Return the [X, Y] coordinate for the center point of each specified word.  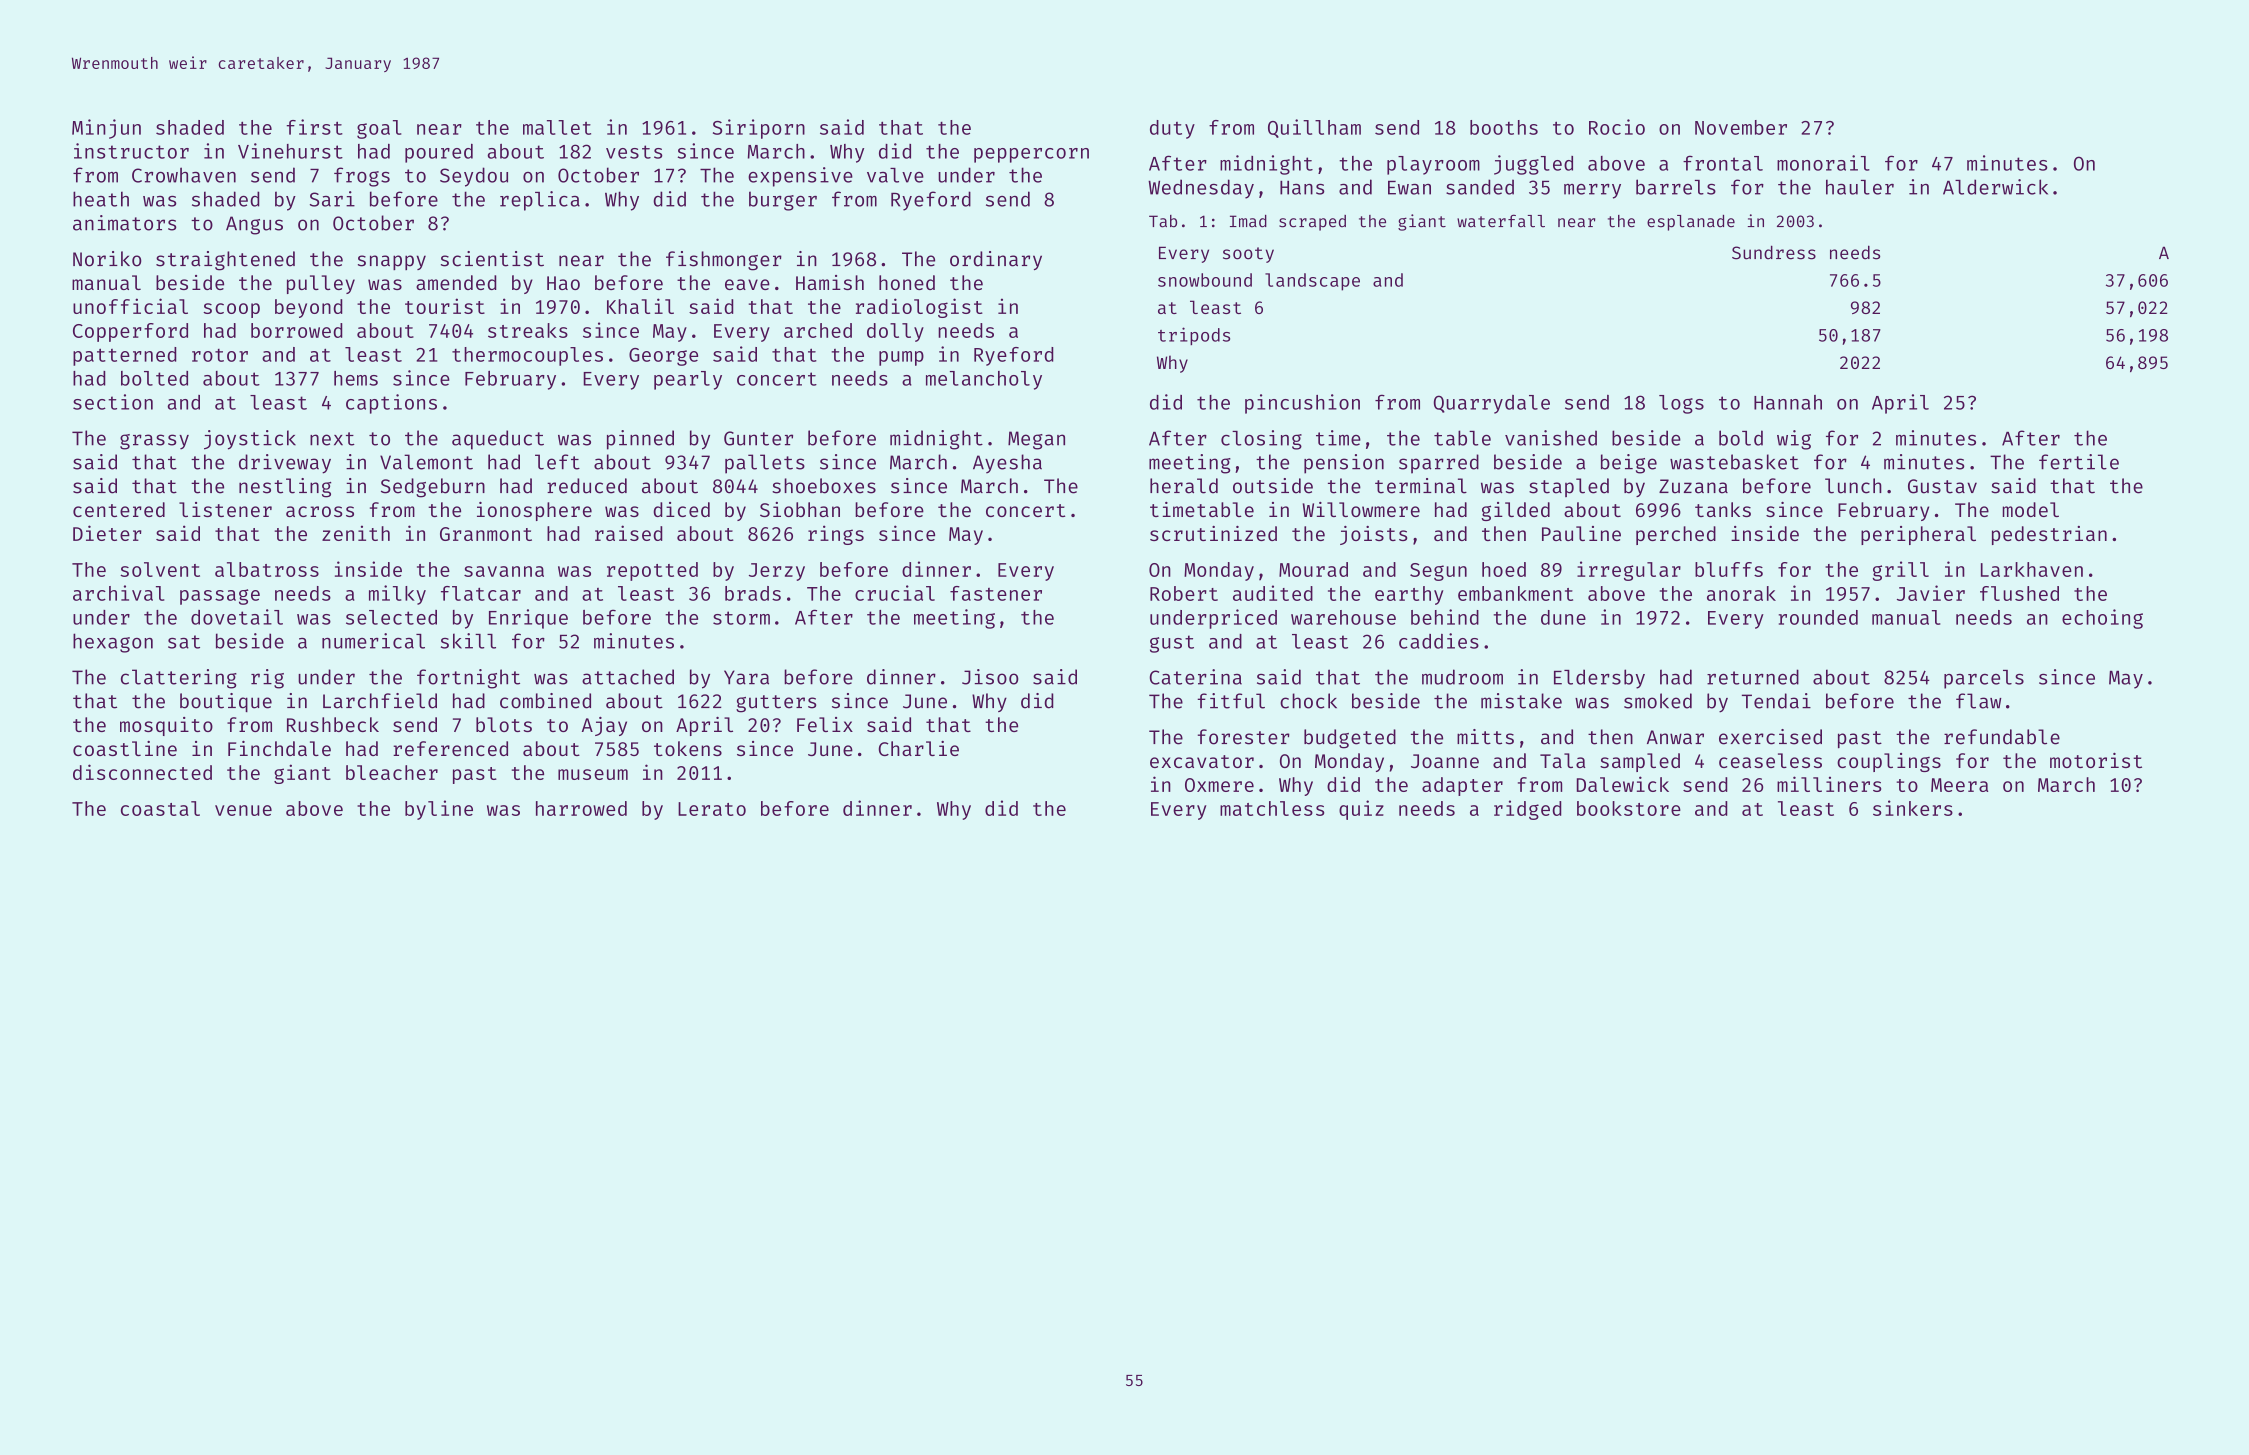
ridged [1527, 810]
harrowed [581, 808]
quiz [1361, 810]
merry [1592, 191]
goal [379, 129]
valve [895, 175]
